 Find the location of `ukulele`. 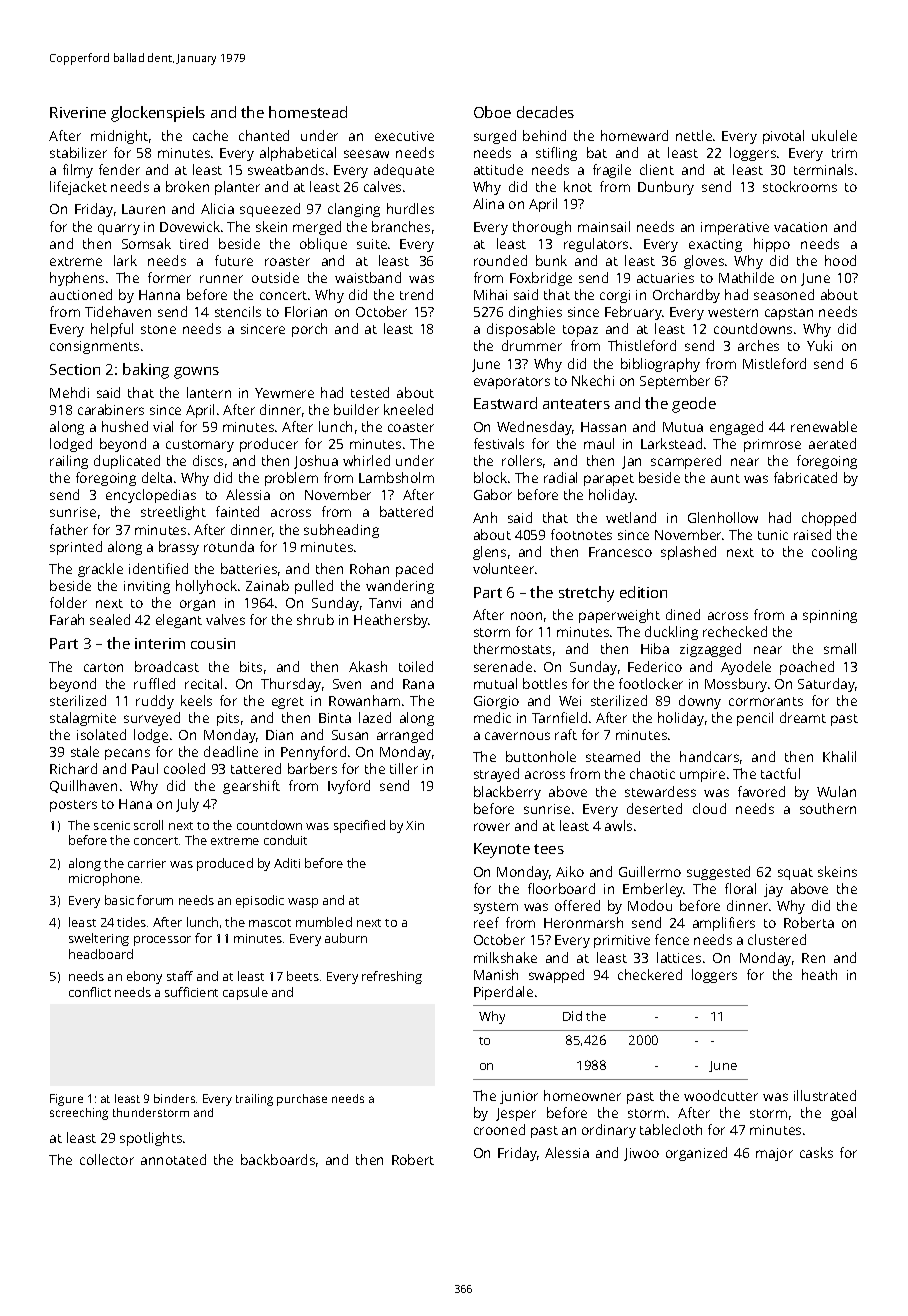

ukulele is located at coordinates (834, 135).
